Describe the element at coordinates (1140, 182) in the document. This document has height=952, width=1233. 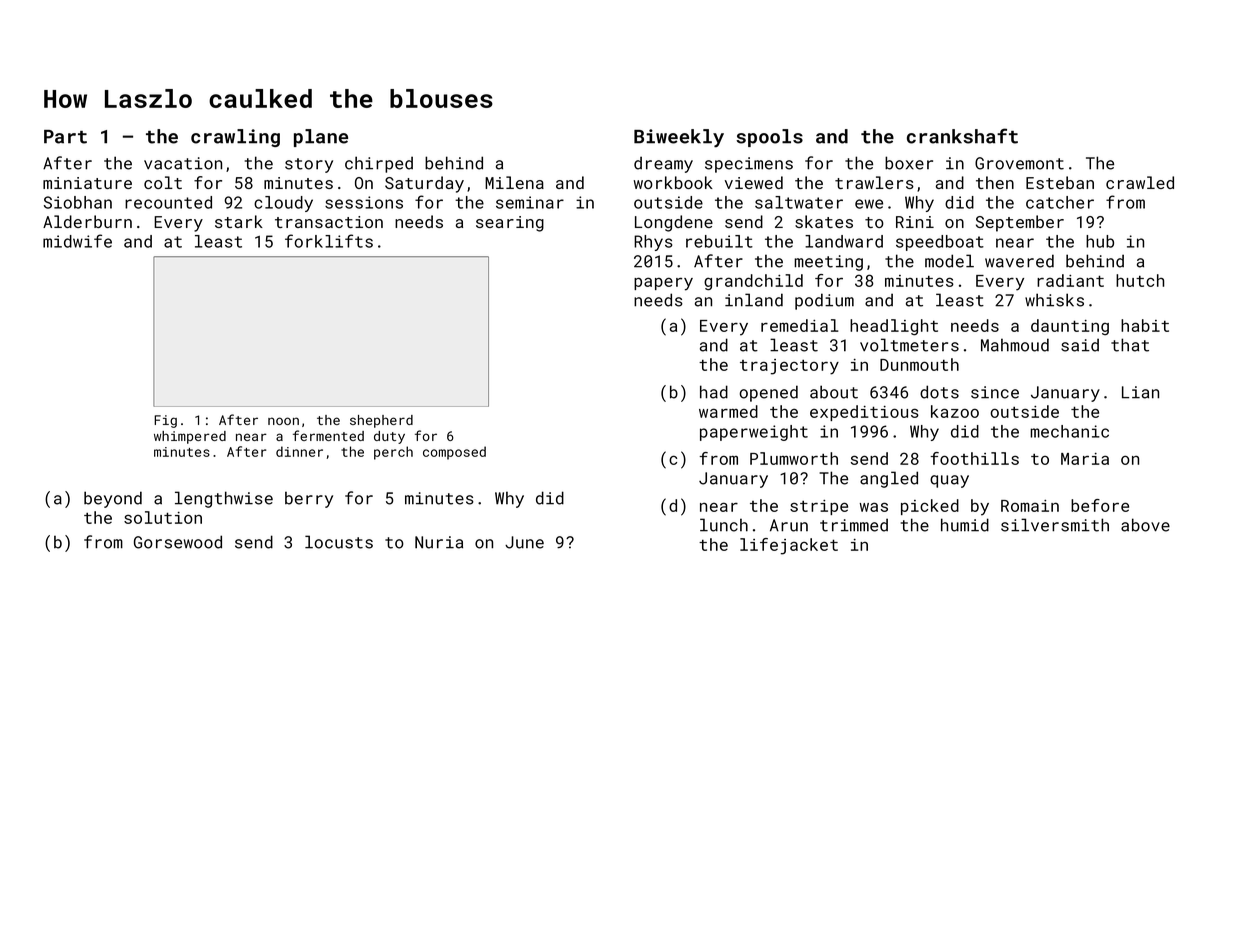
I see `crawled` at that location.
